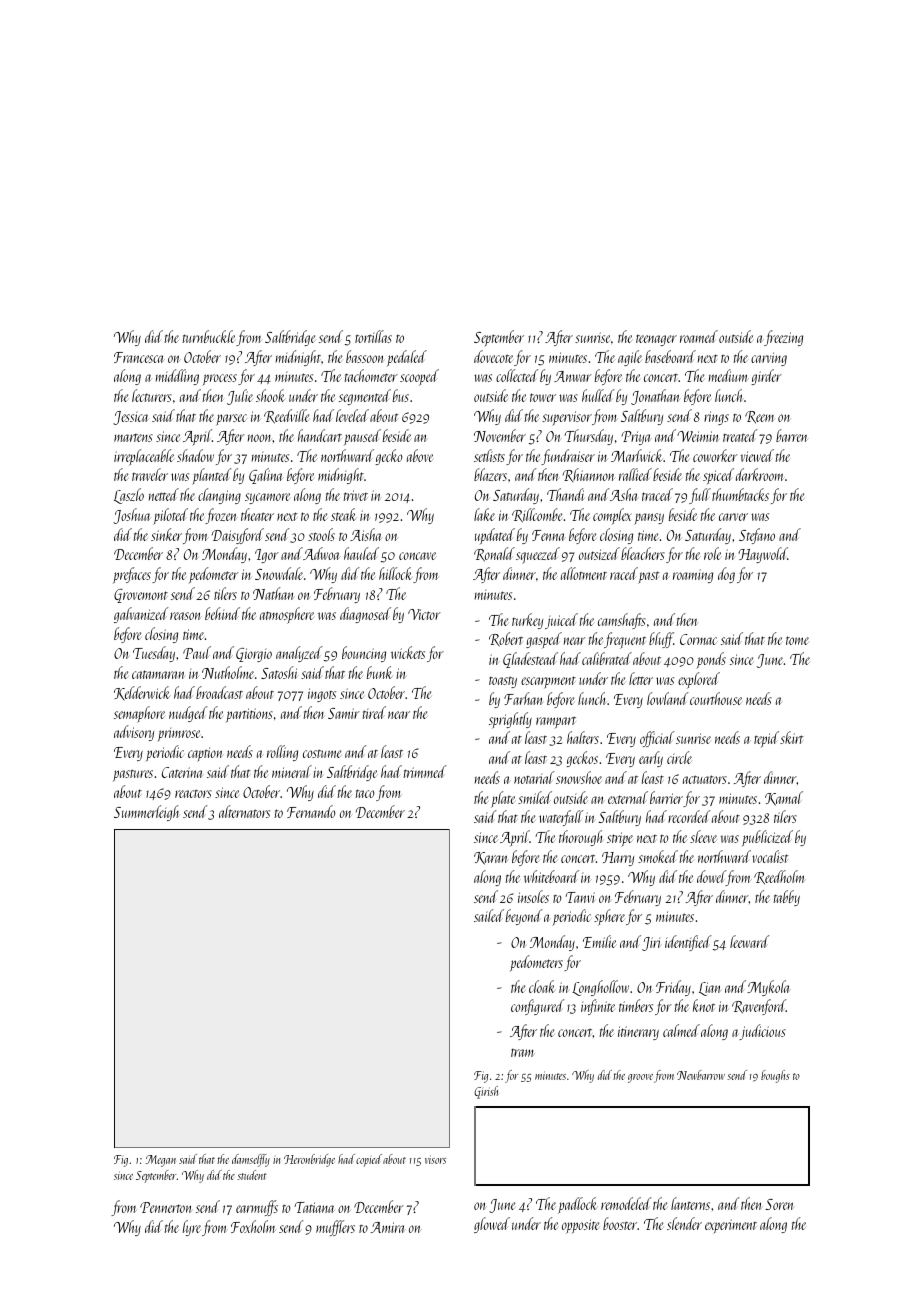  I want to click on thumbtacks, so click(740, 494).
